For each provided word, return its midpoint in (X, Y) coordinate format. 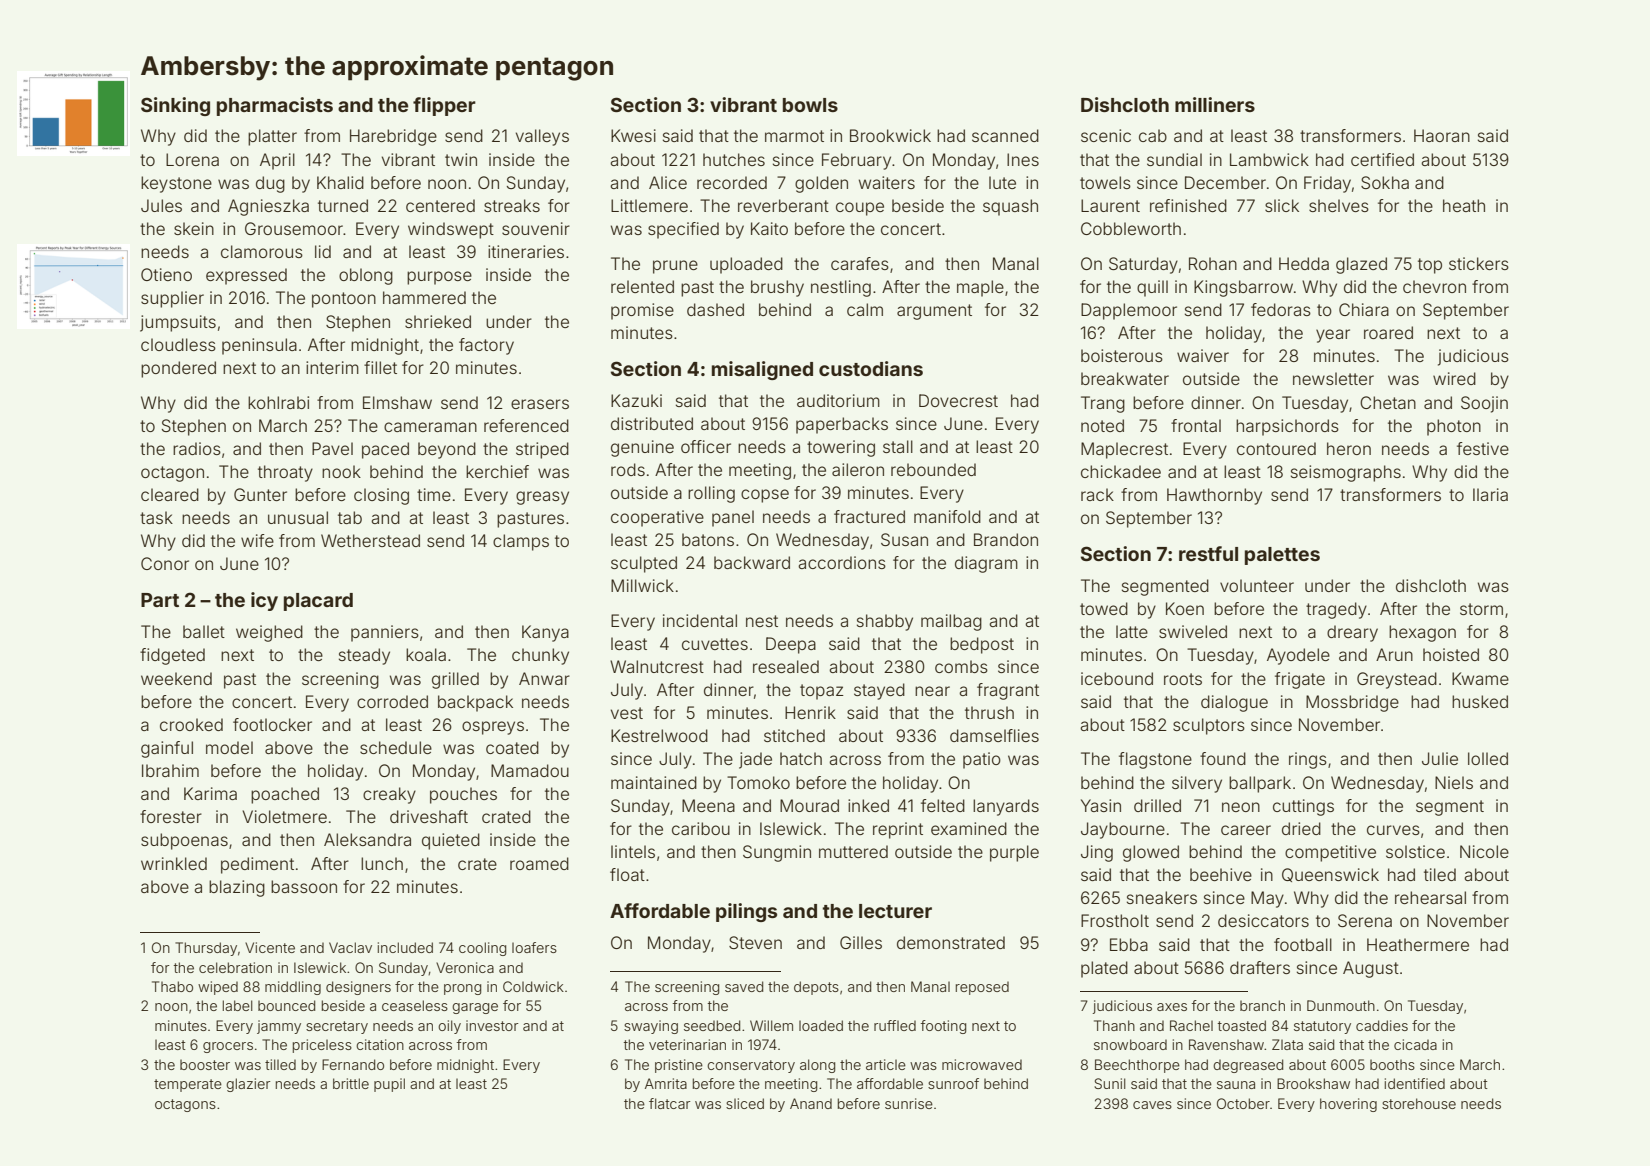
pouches (463, 795)
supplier (172, 299)
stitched (794, 735)
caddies (1382, 1025)
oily (449, 1027)
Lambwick (1269, 159)
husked (1480, 701)
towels (1105, 182)
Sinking (175, 106)
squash (1010, 207)
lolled (1488, 758)
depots (816, 988)
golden (821, 184)
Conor (165, 563)
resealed (786, 666)
